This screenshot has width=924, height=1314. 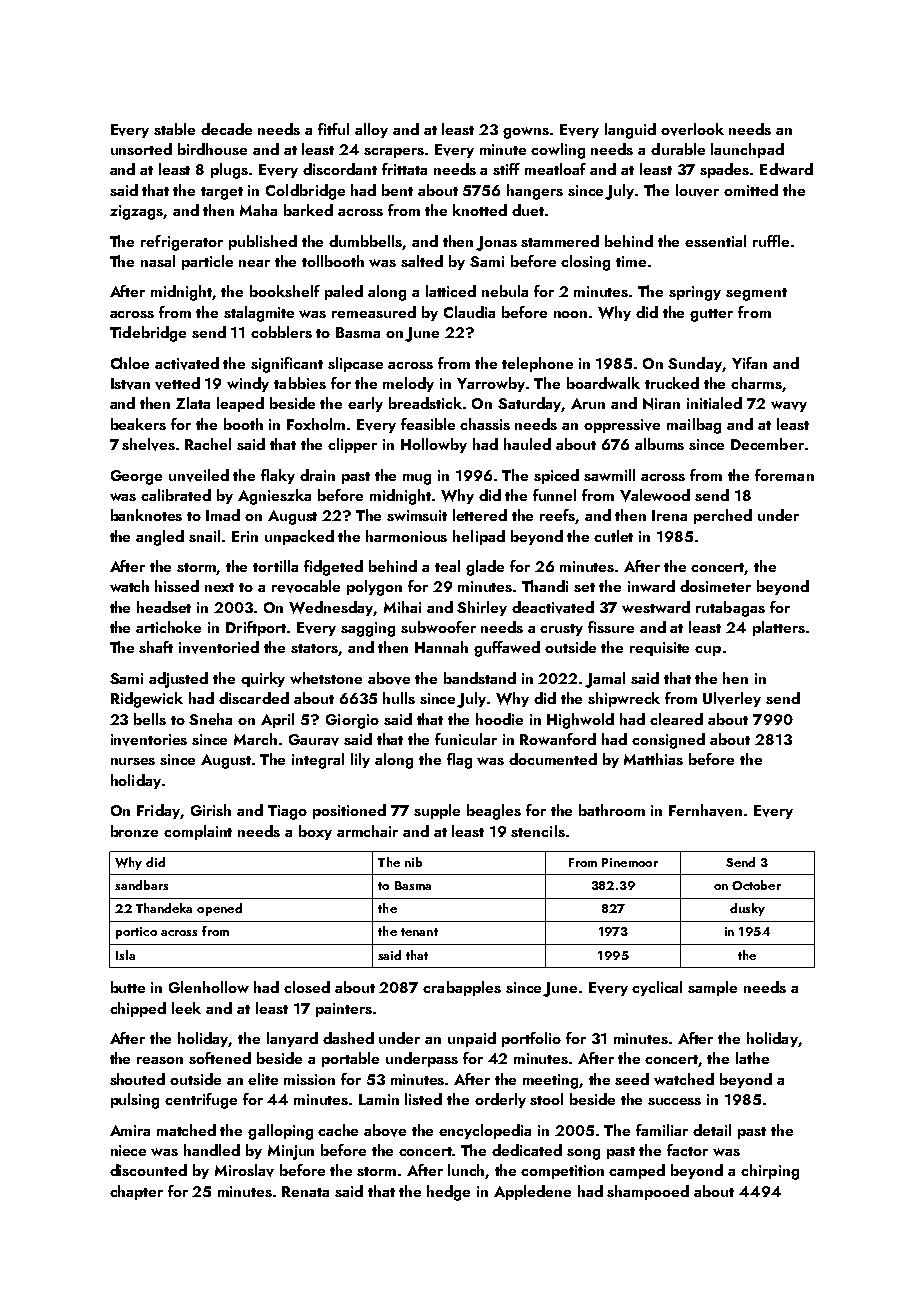 What do you see at coordinates (371, 130) in the screenshot?
I see `alloy` at bounding box center [371, 130].
